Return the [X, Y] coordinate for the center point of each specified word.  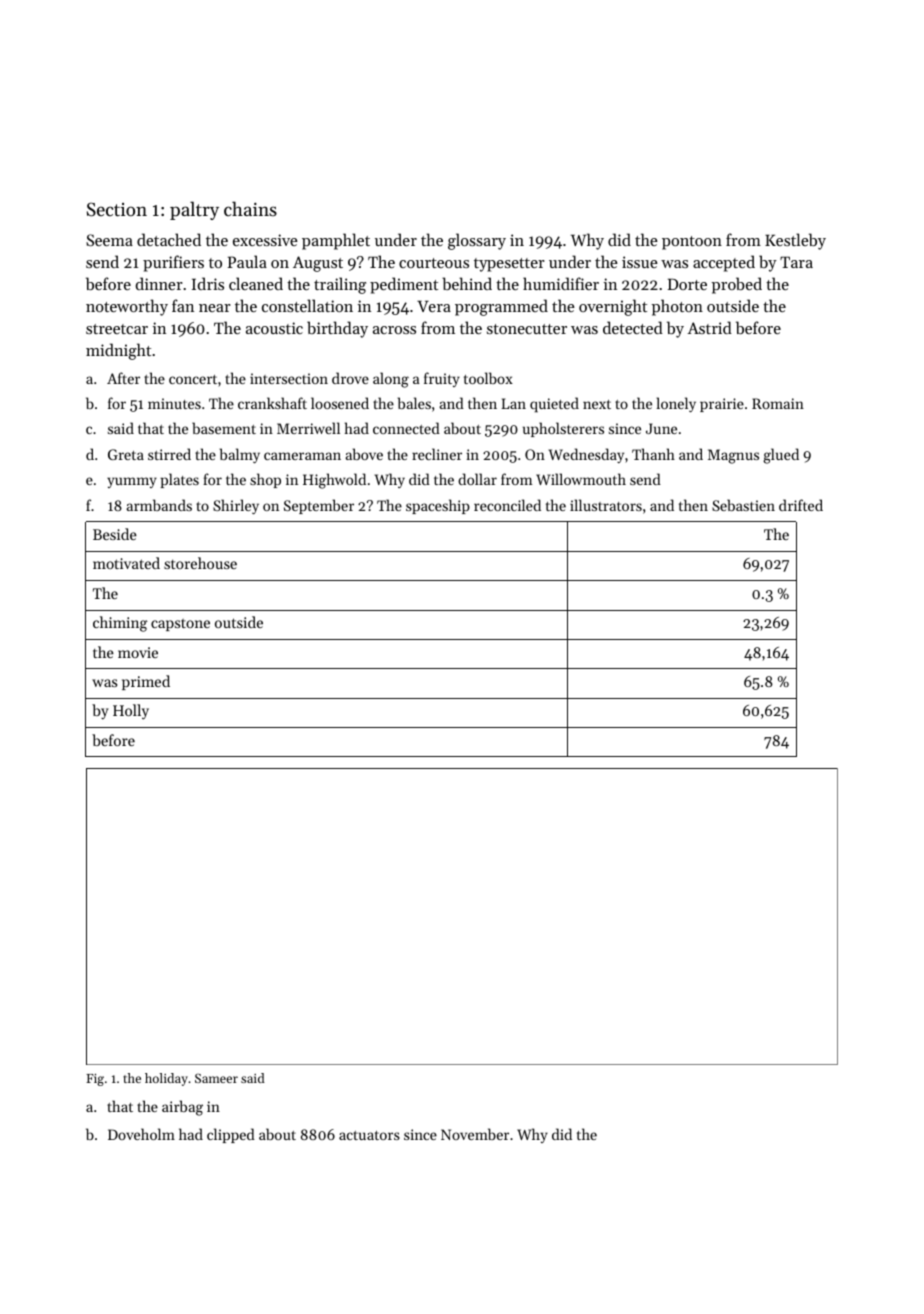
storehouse [200, 563]
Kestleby [795, 241]
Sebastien [743, 505]
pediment [404, 285]
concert [193, 379]
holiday [166, 1079]
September [319, 506]
